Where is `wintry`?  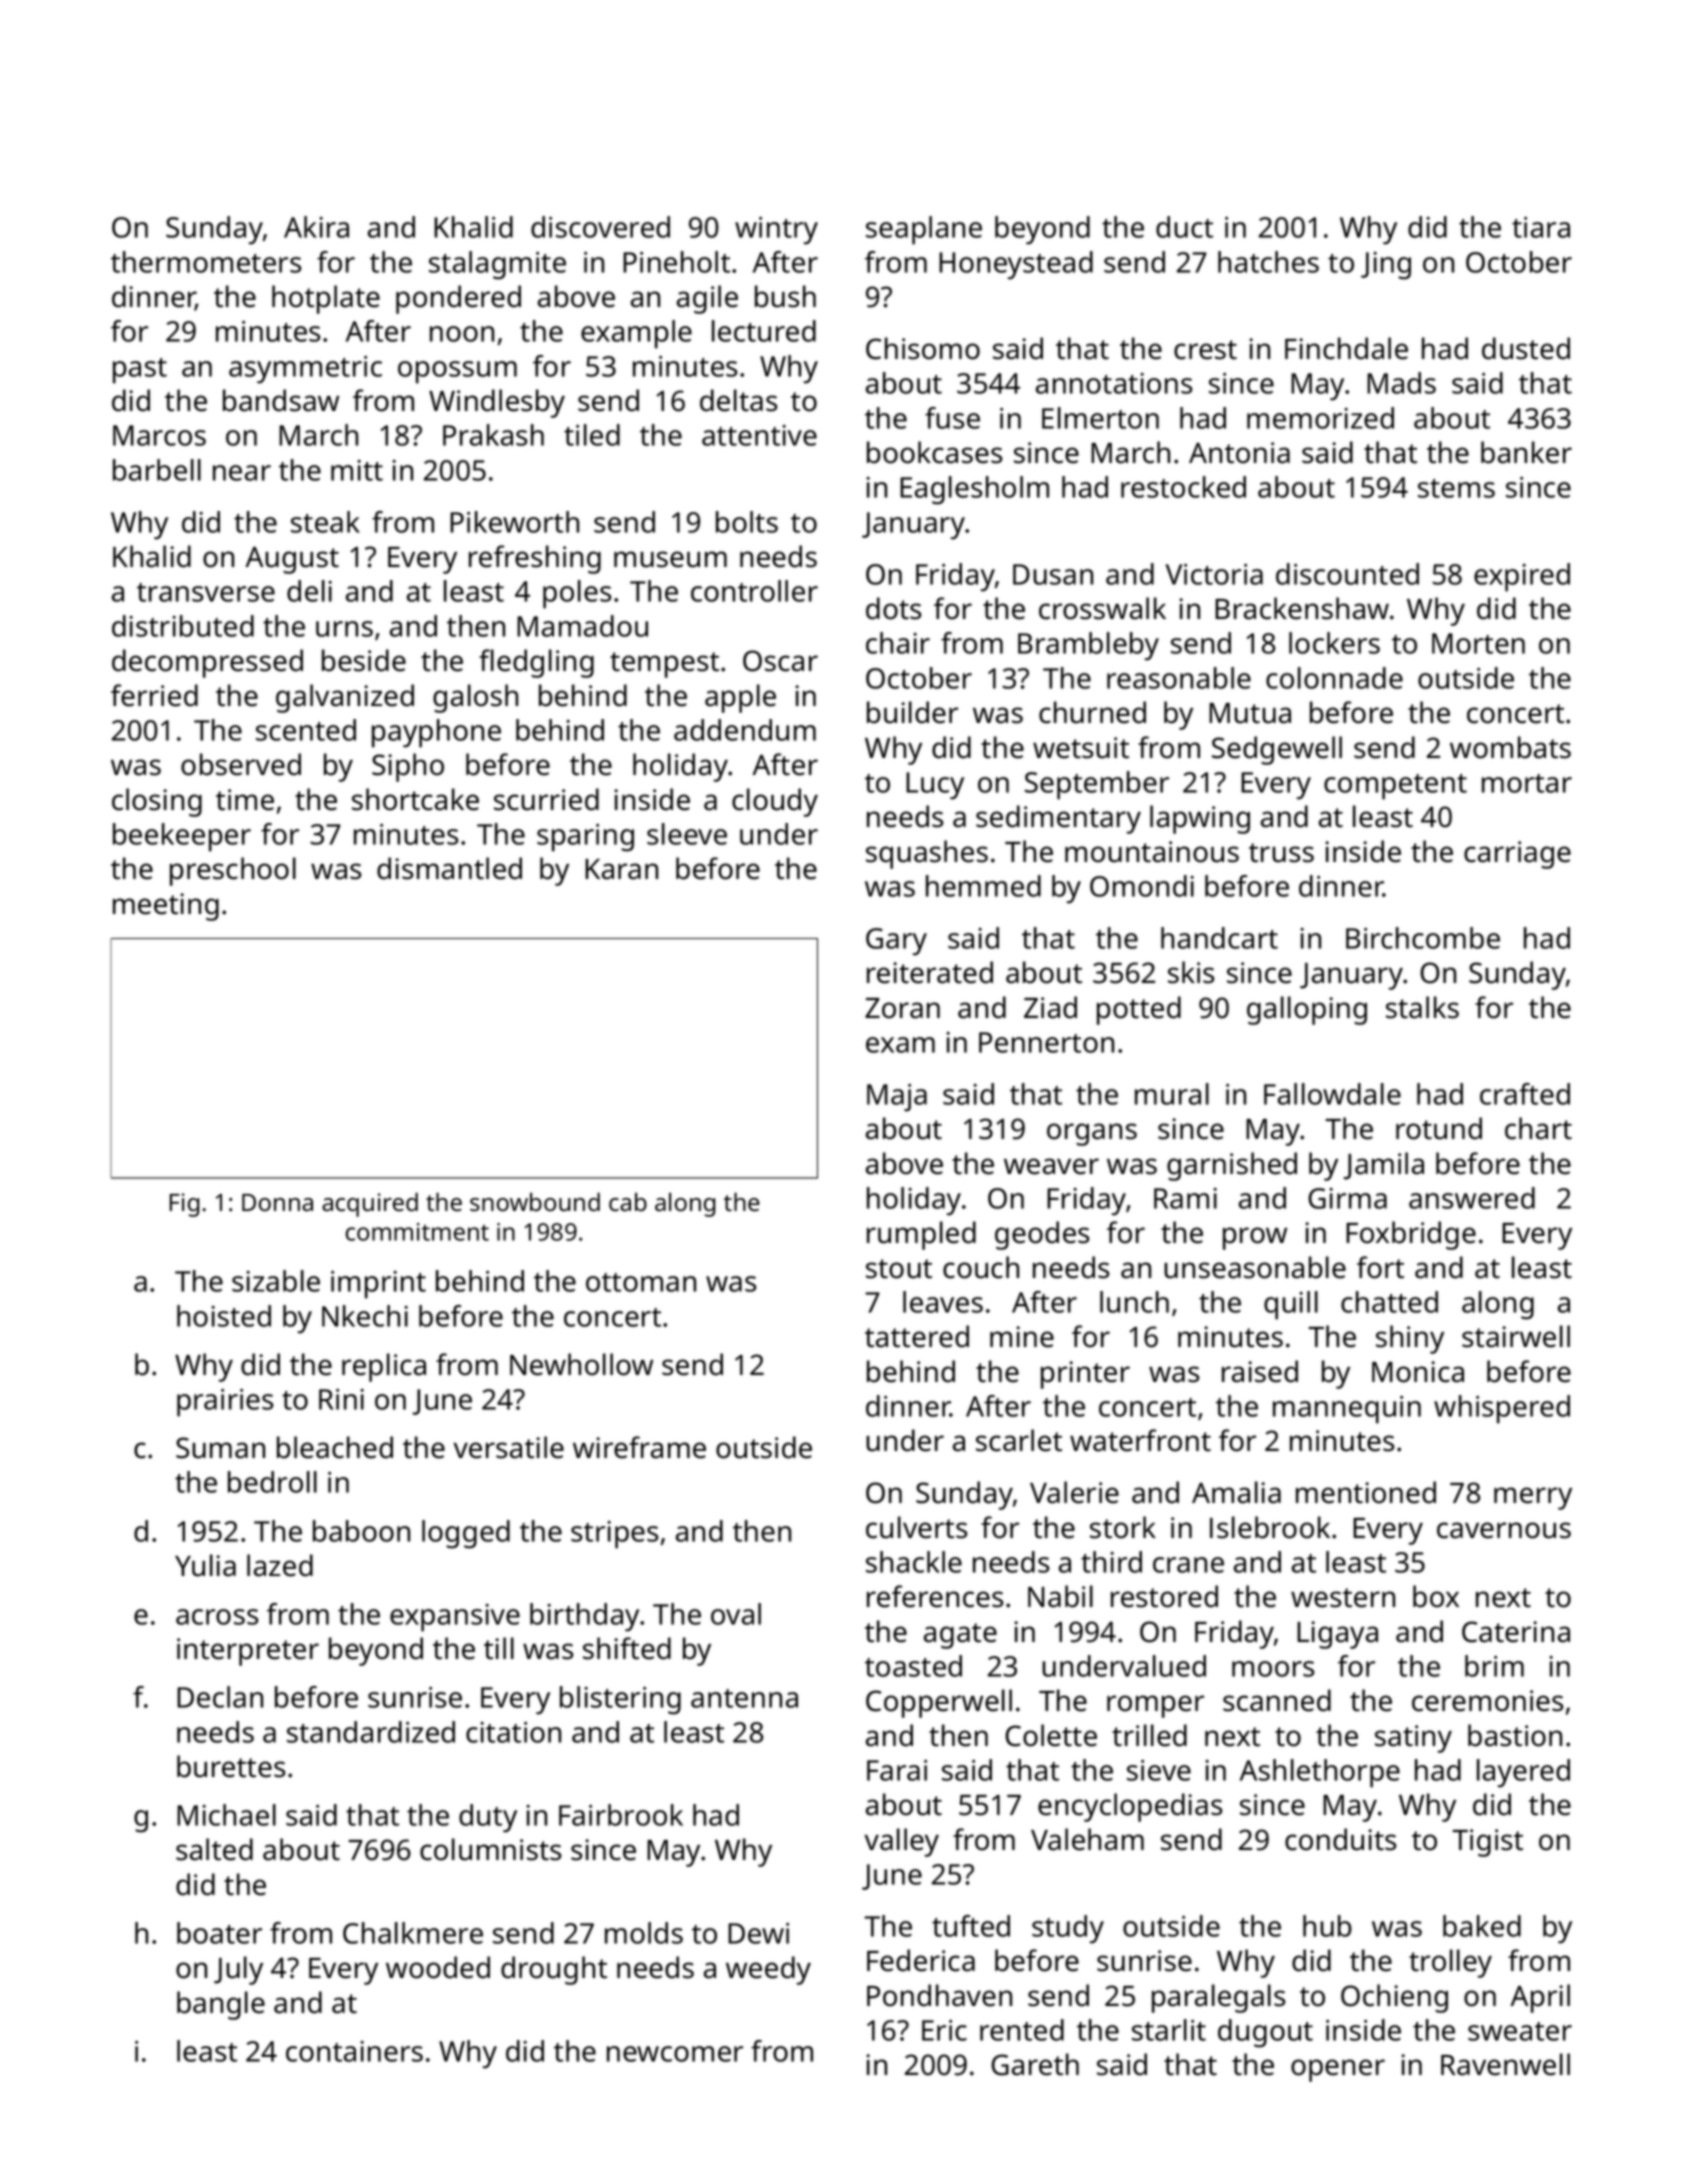 wintry is located at coordinates (776, 230).
